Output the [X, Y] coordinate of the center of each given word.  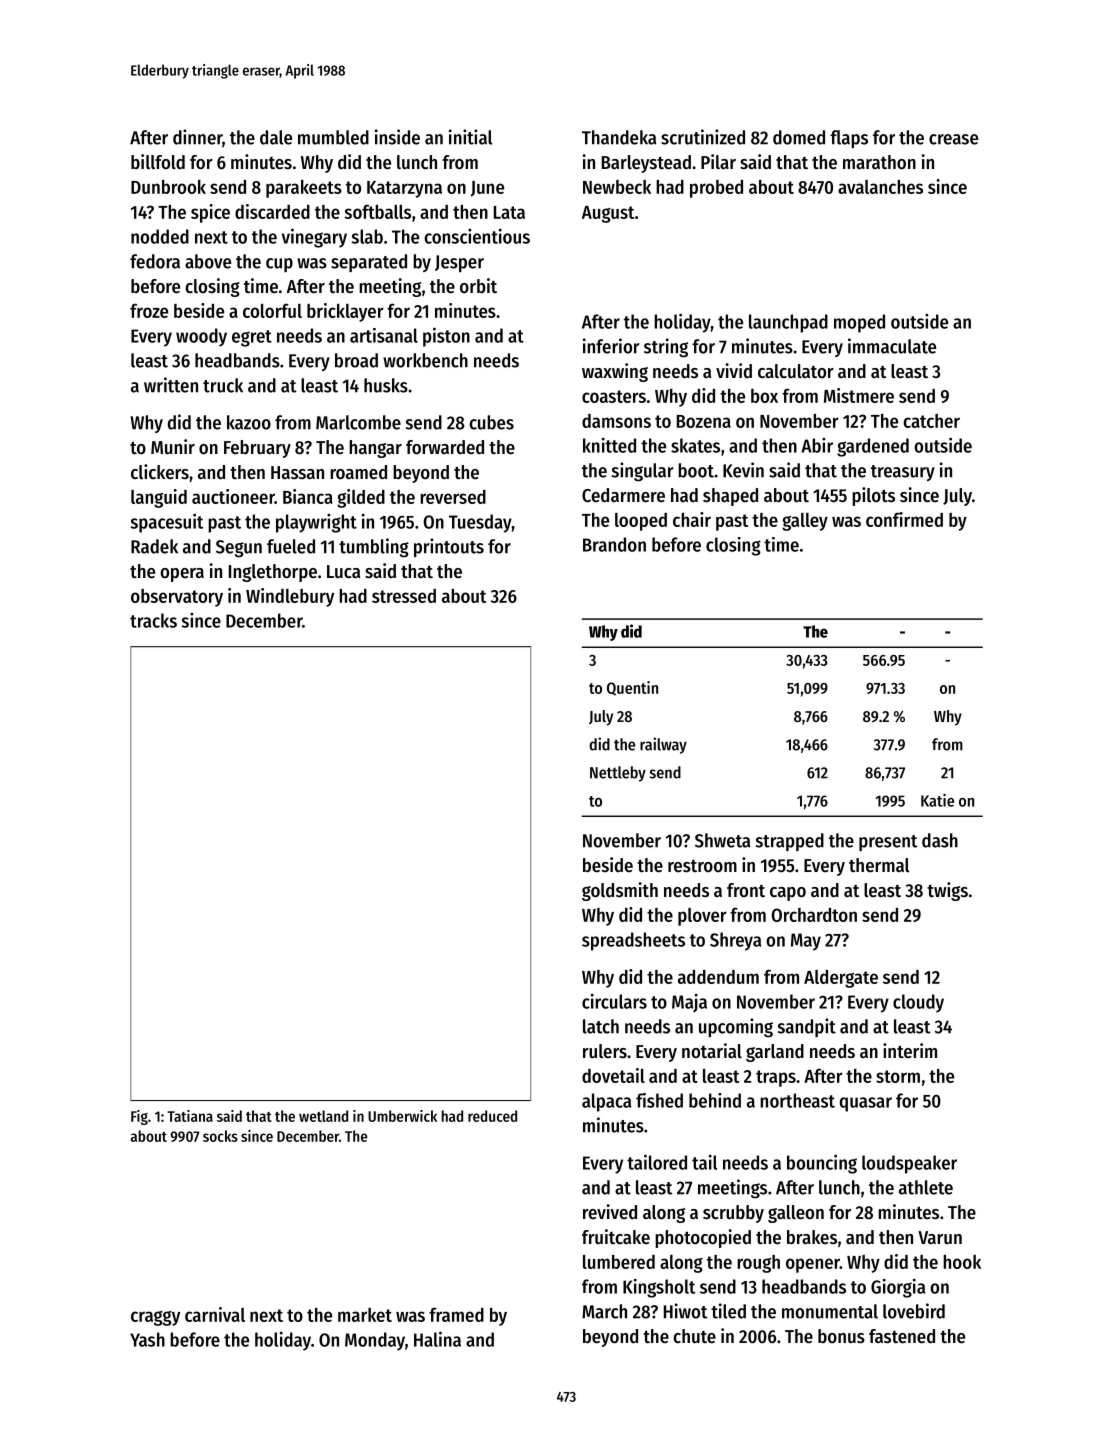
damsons [616, 421]
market [365, 1315]
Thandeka [619, 137]
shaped [730, 497]
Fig [139, 1117]
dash [940, 840]
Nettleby [618, 774]
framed [456, 1314]
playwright [316, 523]
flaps [849, 139]
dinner [197, 137]
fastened [902, 1336]
